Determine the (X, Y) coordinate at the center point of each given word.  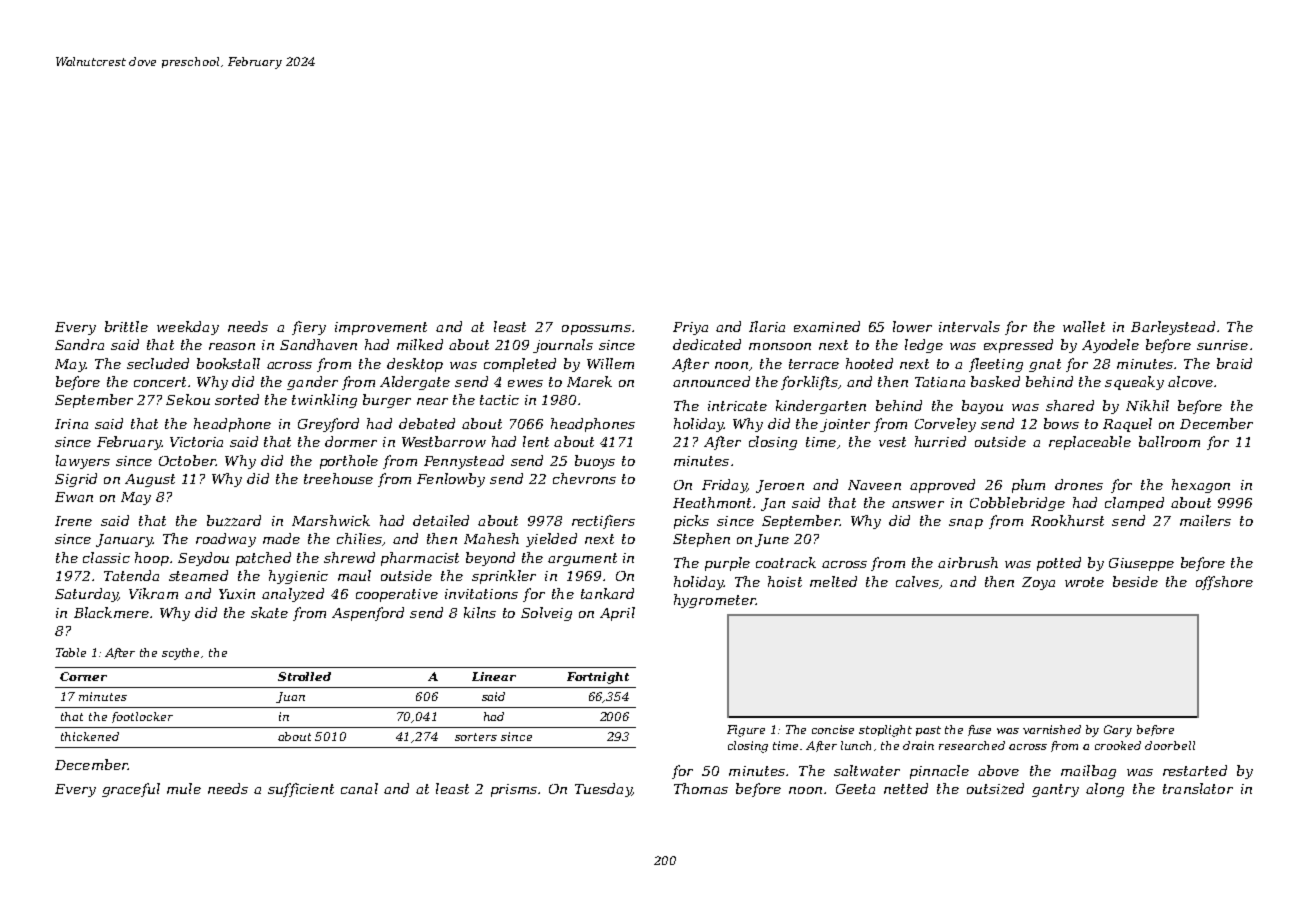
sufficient (301, 790)
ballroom (1169, 441)
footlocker (142, 717)
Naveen (874, 485)
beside (1135, 581)
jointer (845, 425)
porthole (349, 462)
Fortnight (598, 678)
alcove (1190, 381)
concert (160, 382)
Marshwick (331, 520)
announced (711, 381)
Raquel (1127, 425)
